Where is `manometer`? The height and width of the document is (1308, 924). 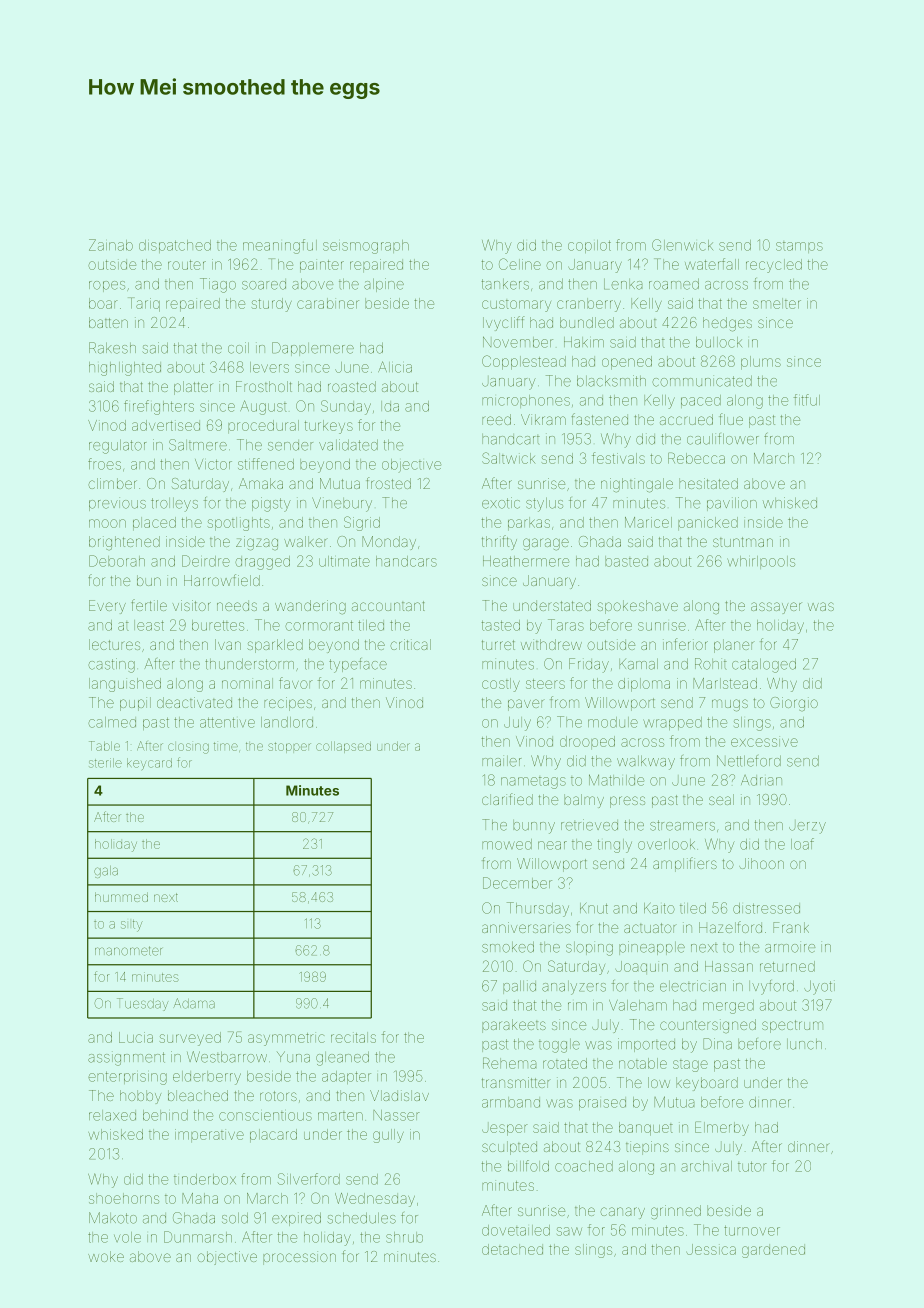
manometer is located at coordinates (128, 951).
